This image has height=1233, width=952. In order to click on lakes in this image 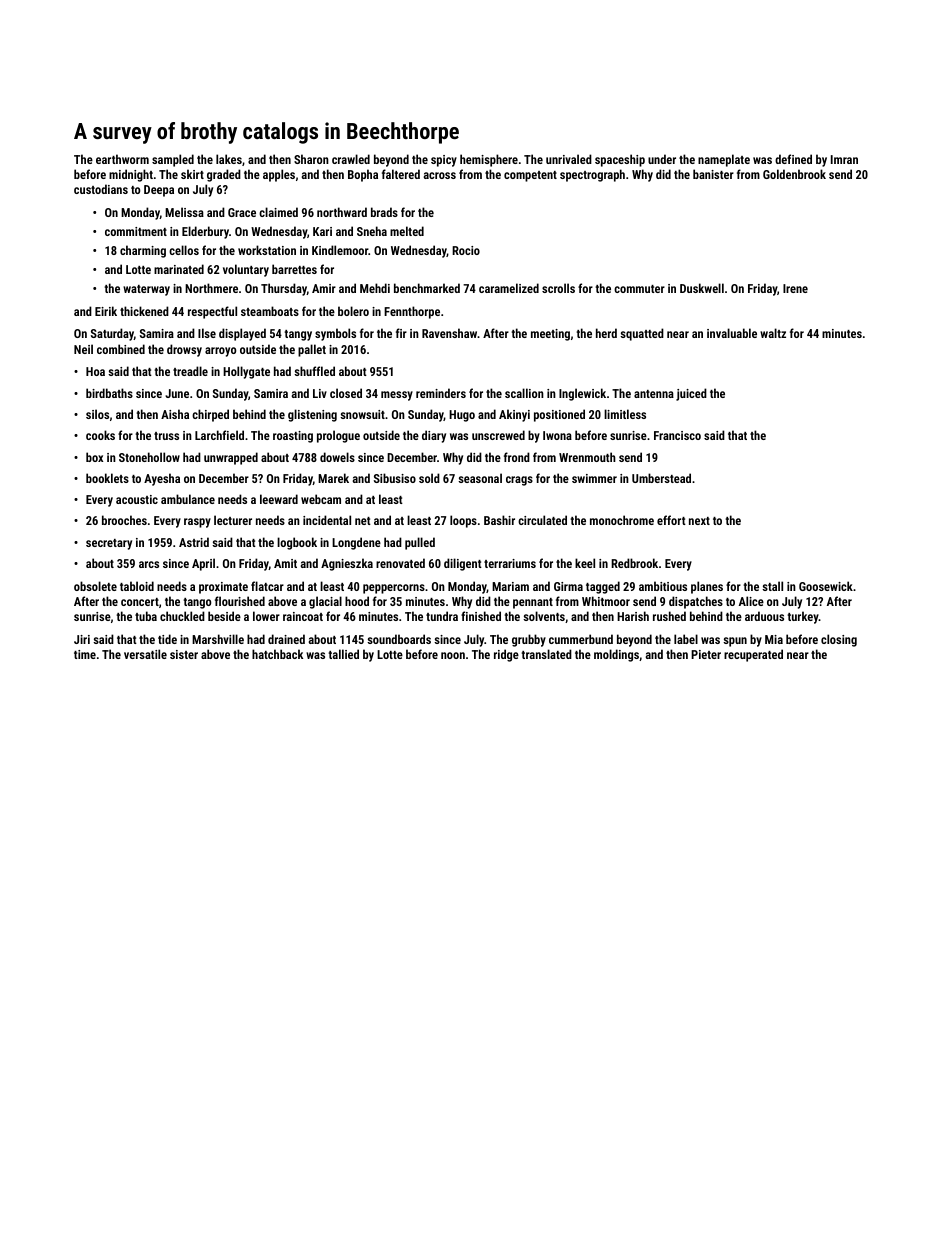, I will do `click(229, 159)`.
